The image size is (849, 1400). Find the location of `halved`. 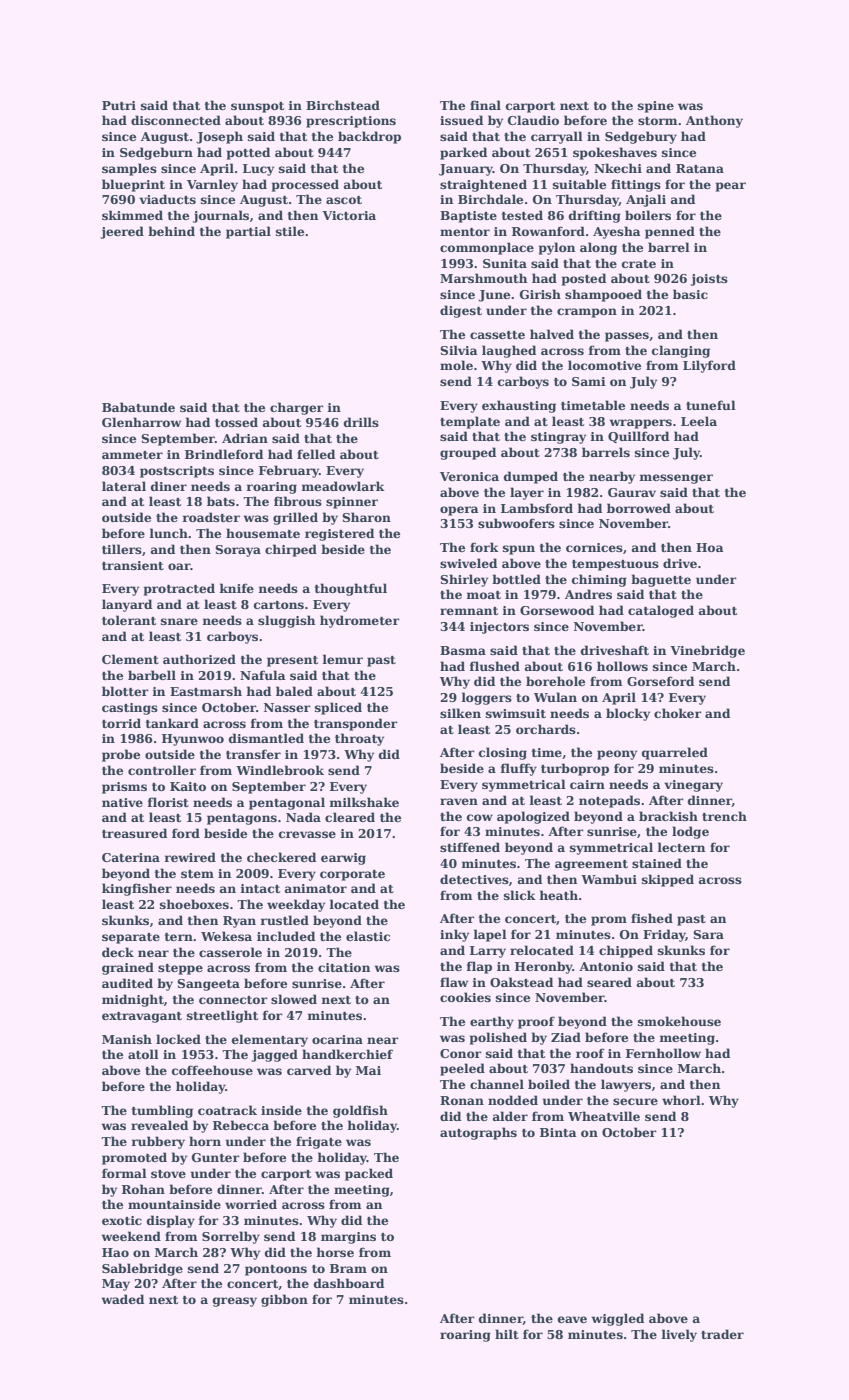

halved is located at coordinates (552, 334).
